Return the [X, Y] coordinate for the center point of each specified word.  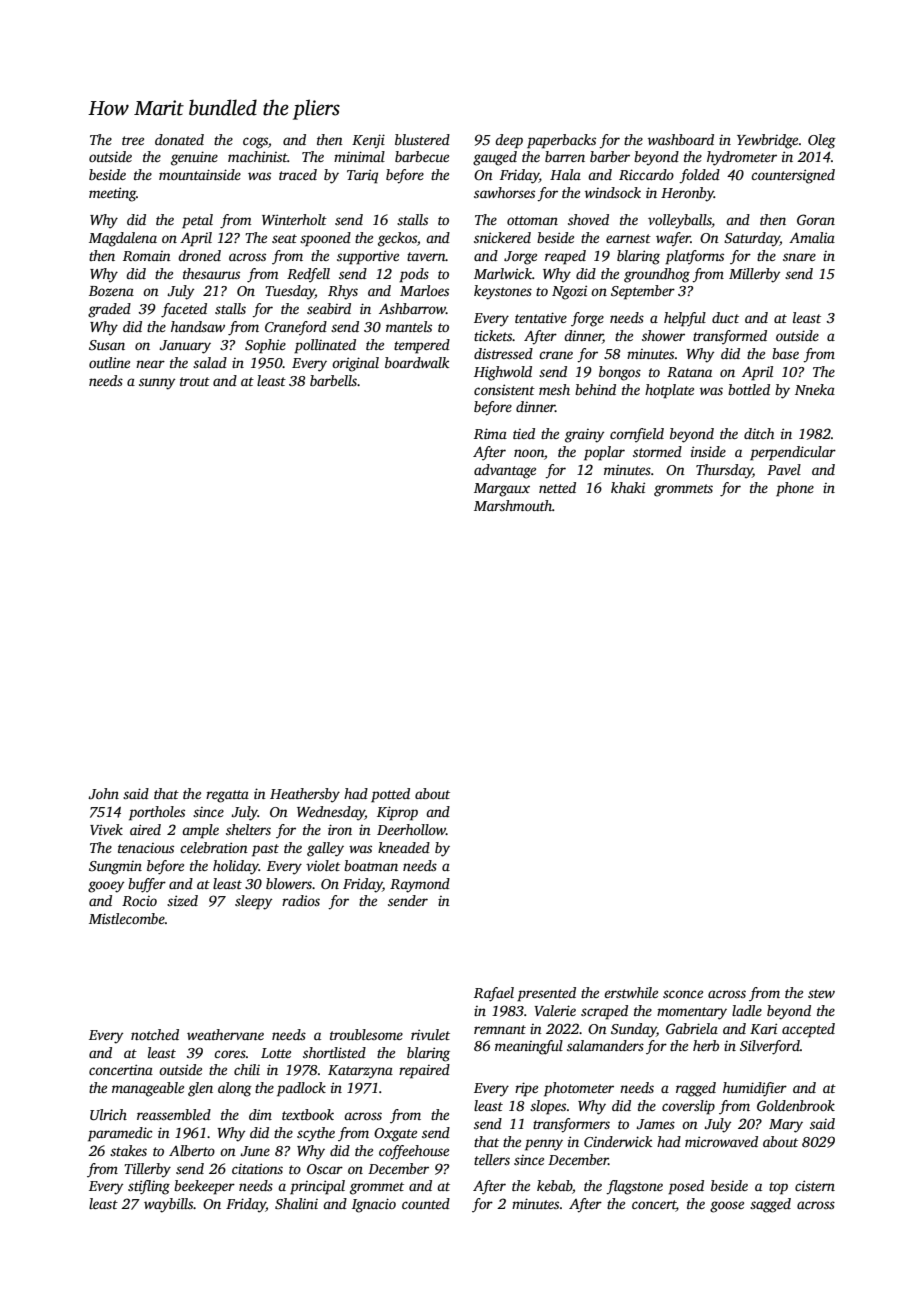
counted [426, 1203]
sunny [157, 384]
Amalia [812, 237]
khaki [628, 487]
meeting [112, 194]
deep [509, 141]
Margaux [502, 490]
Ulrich [108, 1114]
